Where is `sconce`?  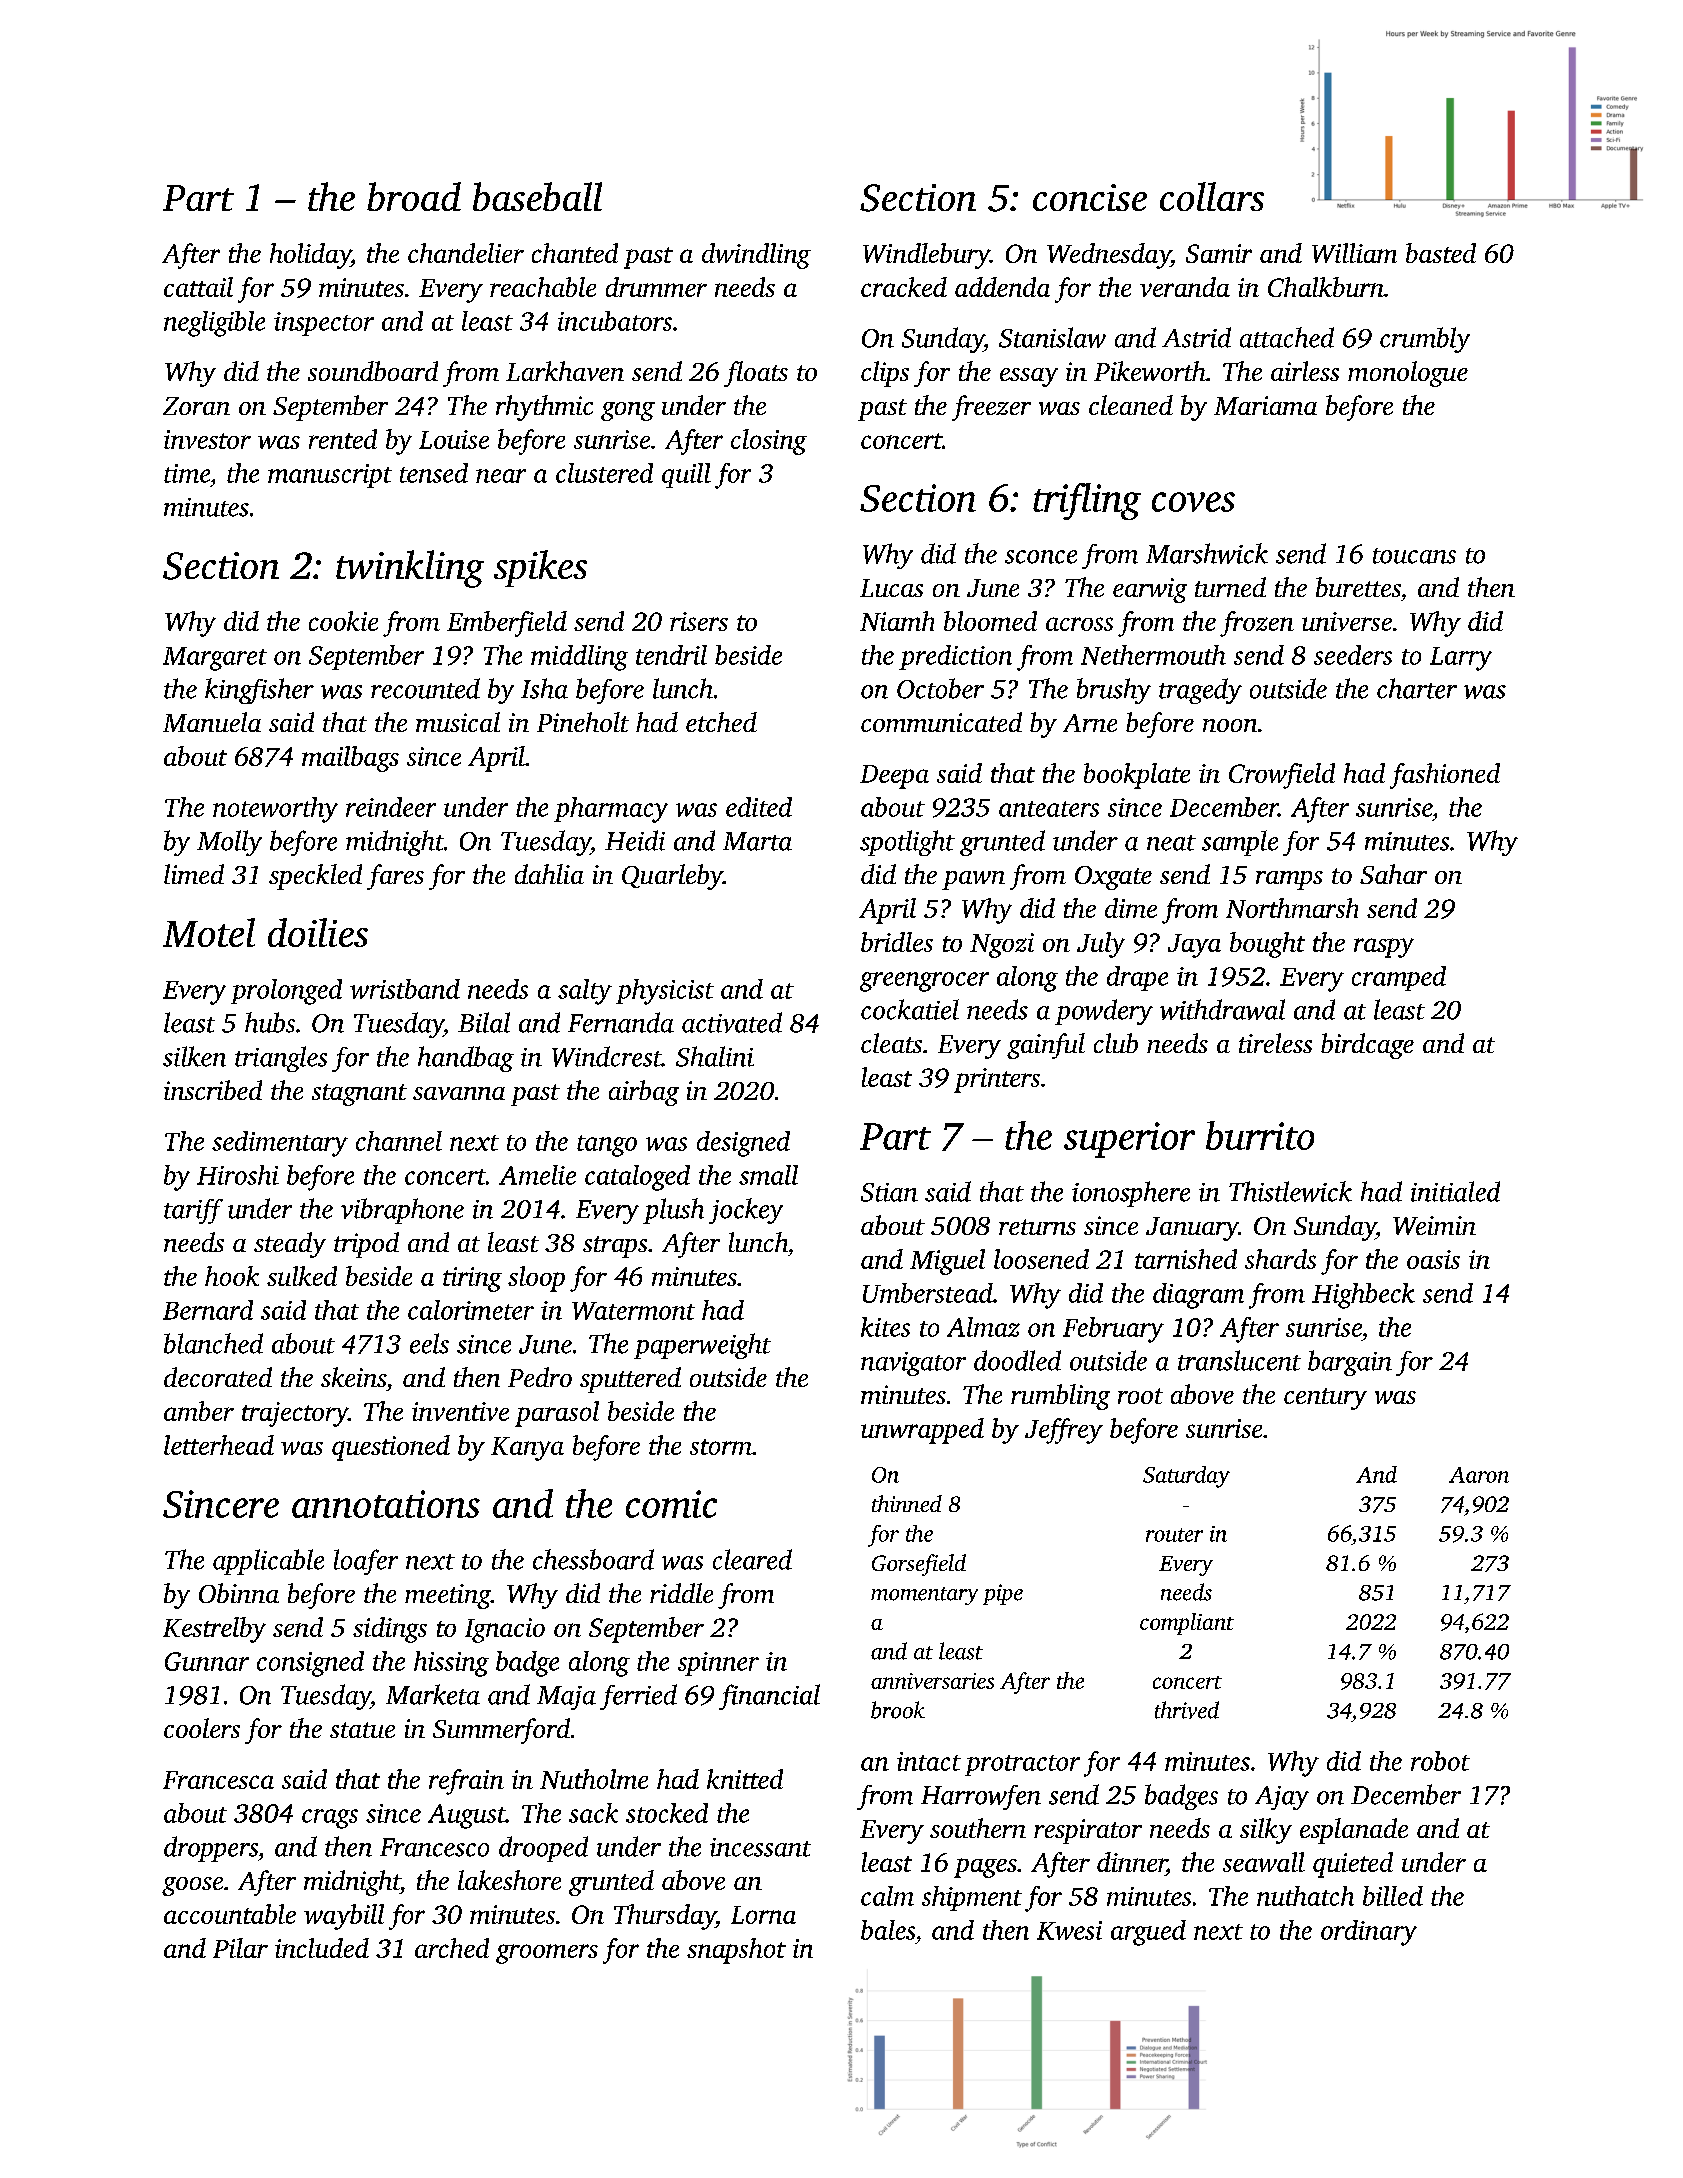
sconce is located at coordinates (1041, 557).
